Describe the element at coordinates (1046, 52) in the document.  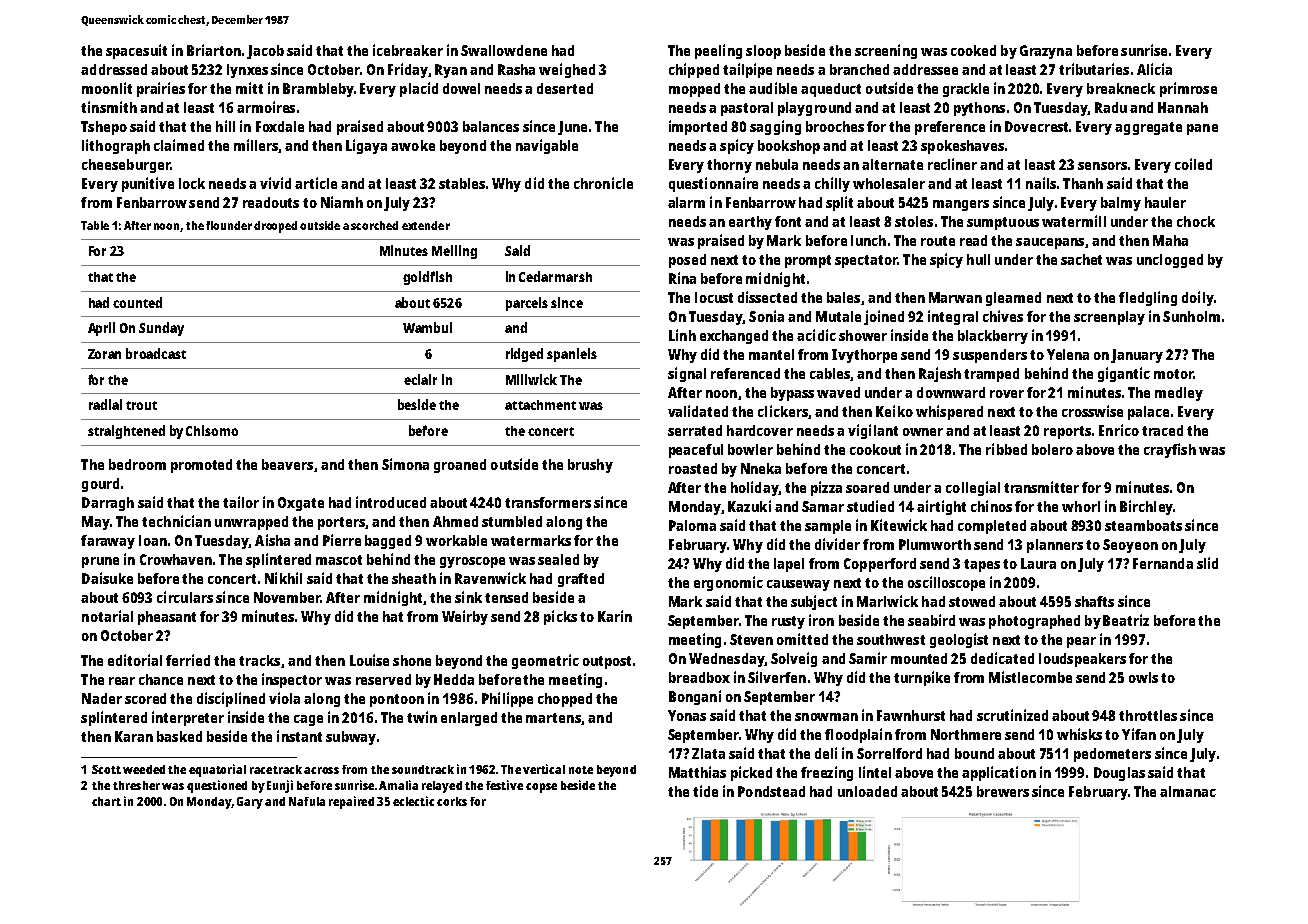
I see `Grazyna` at that location.
